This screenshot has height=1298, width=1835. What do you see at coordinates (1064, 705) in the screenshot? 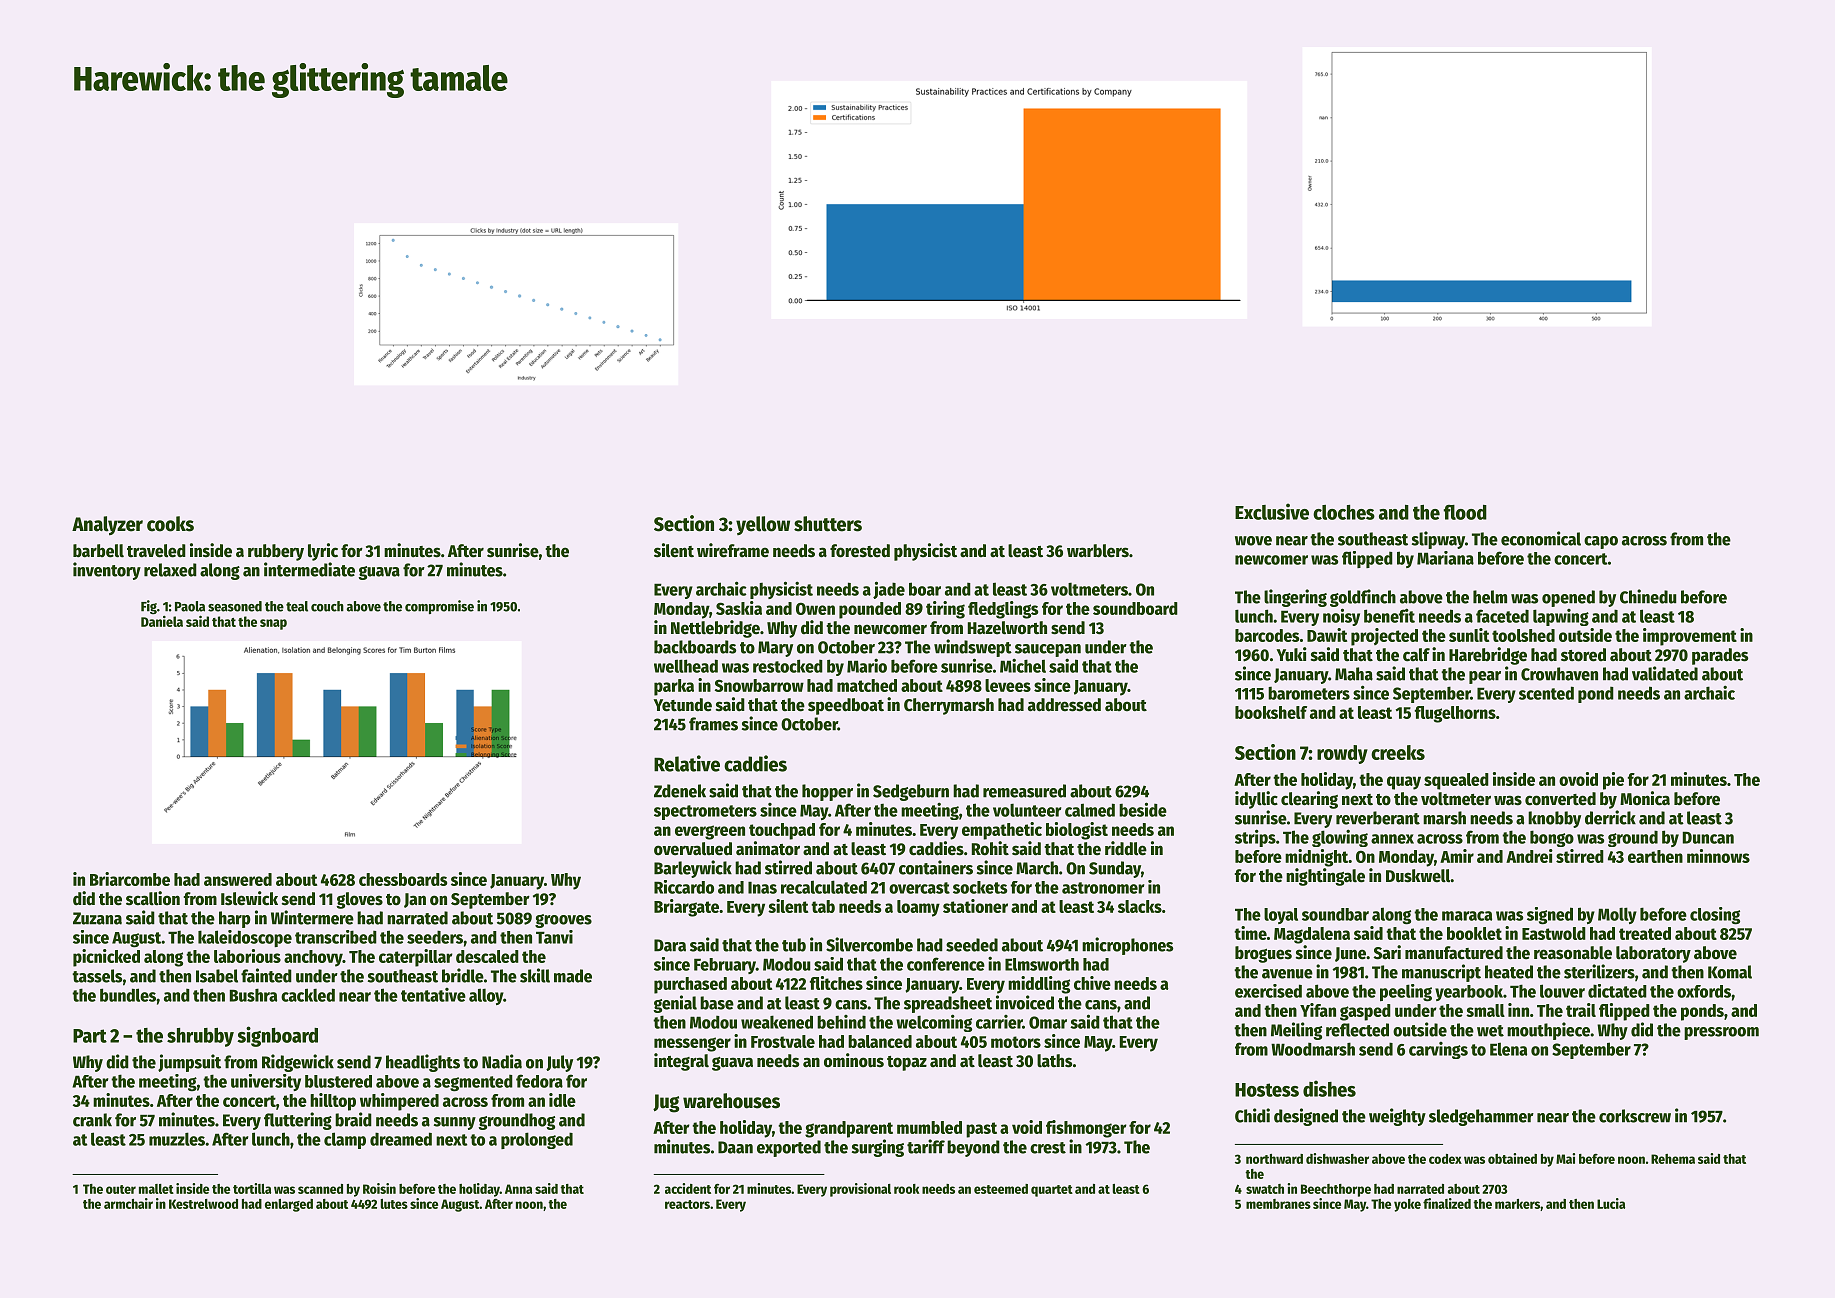
I see `addressed` at bounding box center [1064, 705].
